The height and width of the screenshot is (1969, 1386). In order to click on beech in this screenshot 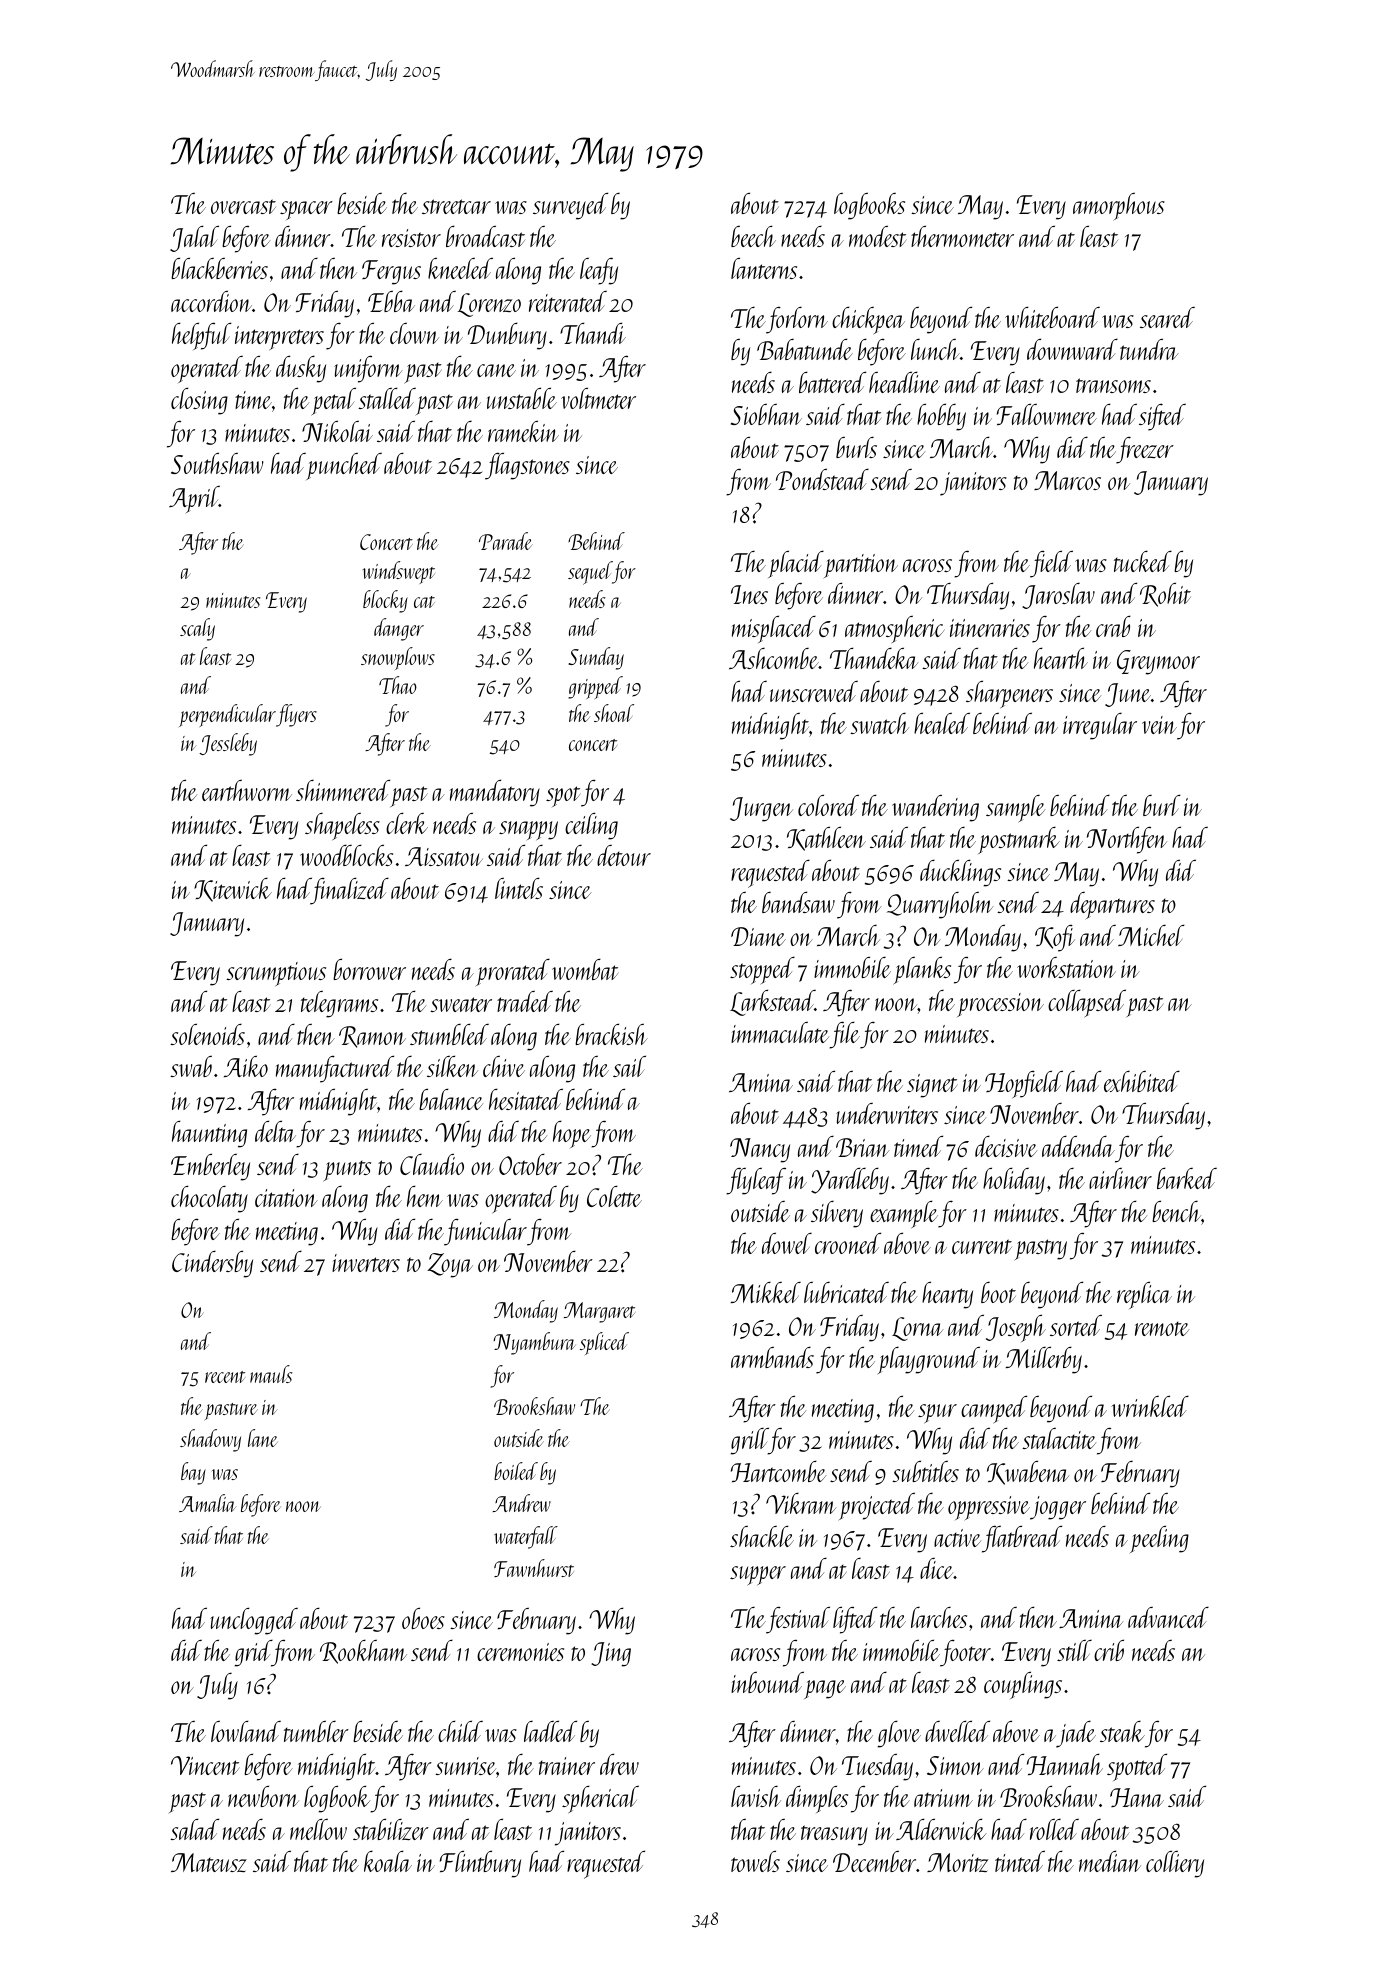, I will do `click(753, 236)`.
